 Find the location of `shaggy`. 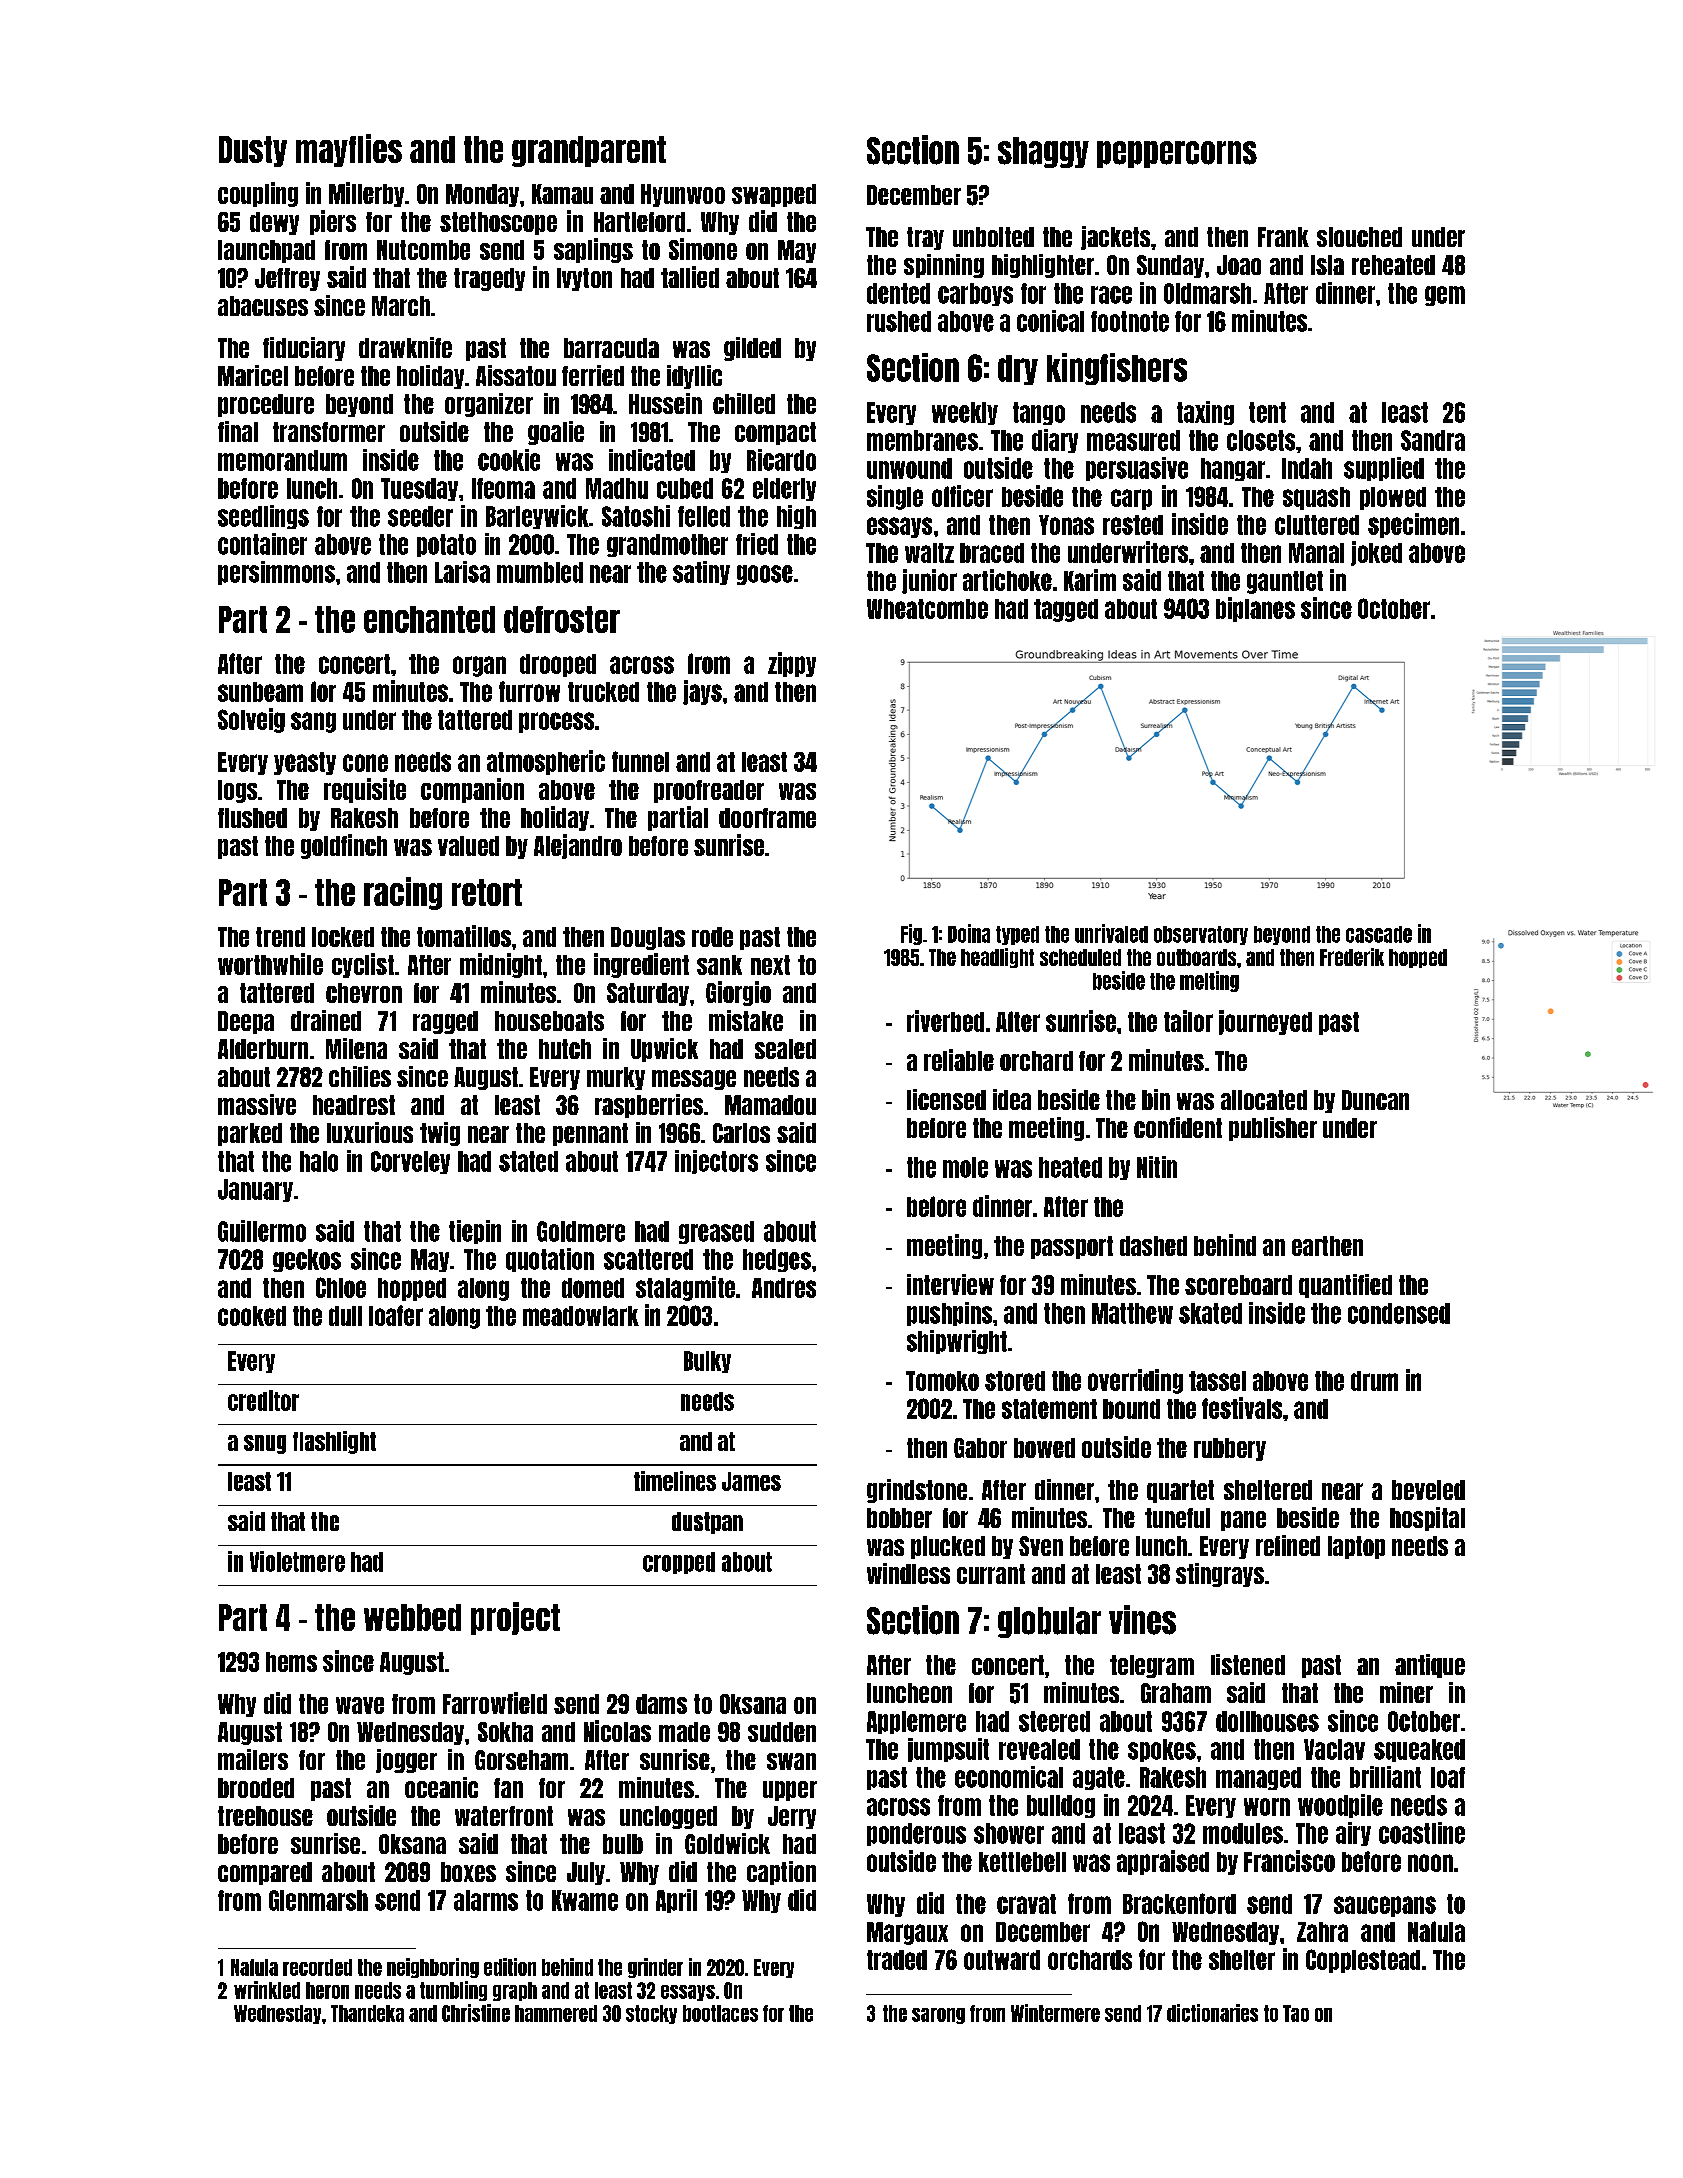

shaggy is located at coordinates (1043, 152).
